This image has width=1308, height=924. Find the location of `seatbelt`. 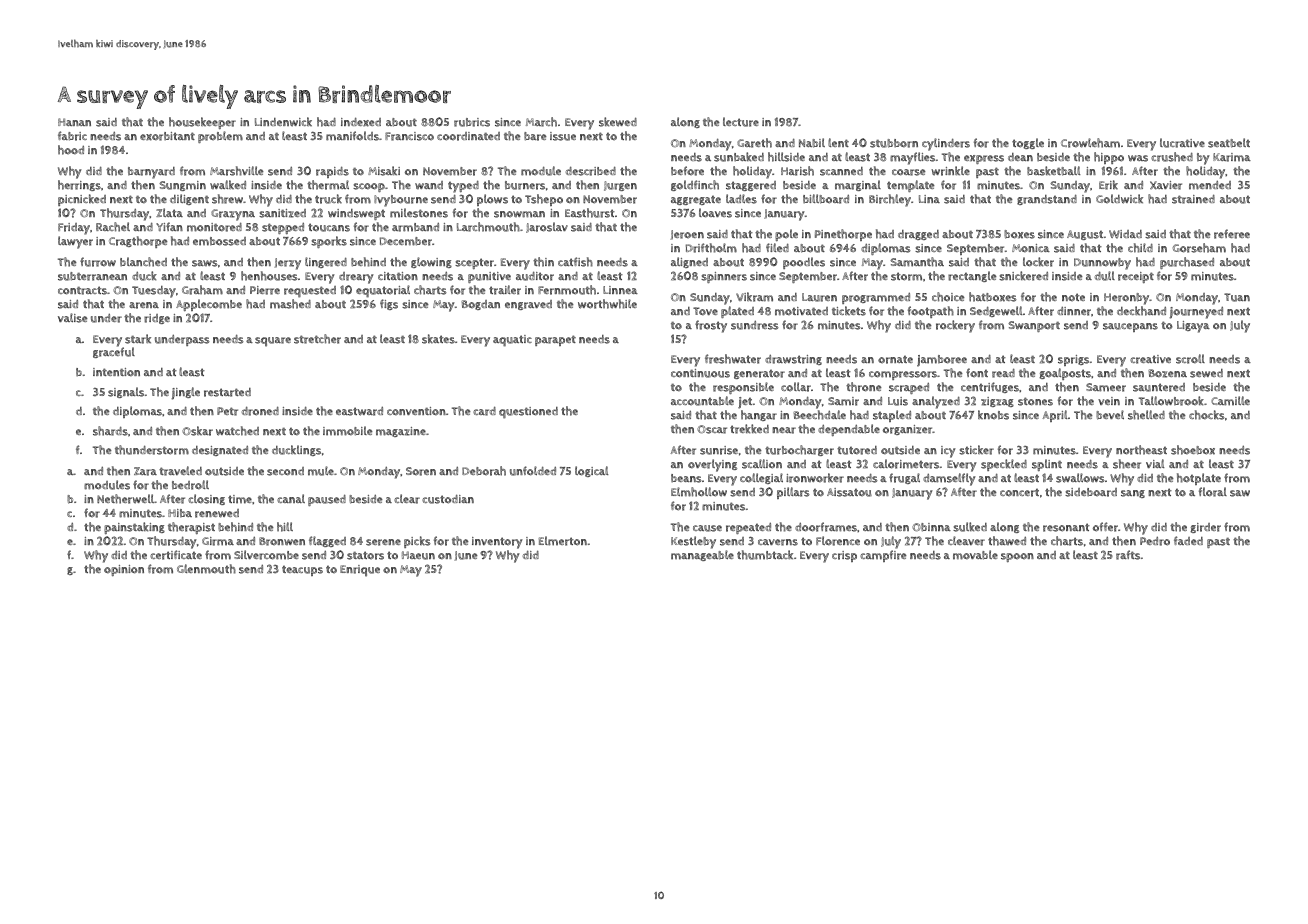

seatbelt is located at coordinates (1229, 143).
